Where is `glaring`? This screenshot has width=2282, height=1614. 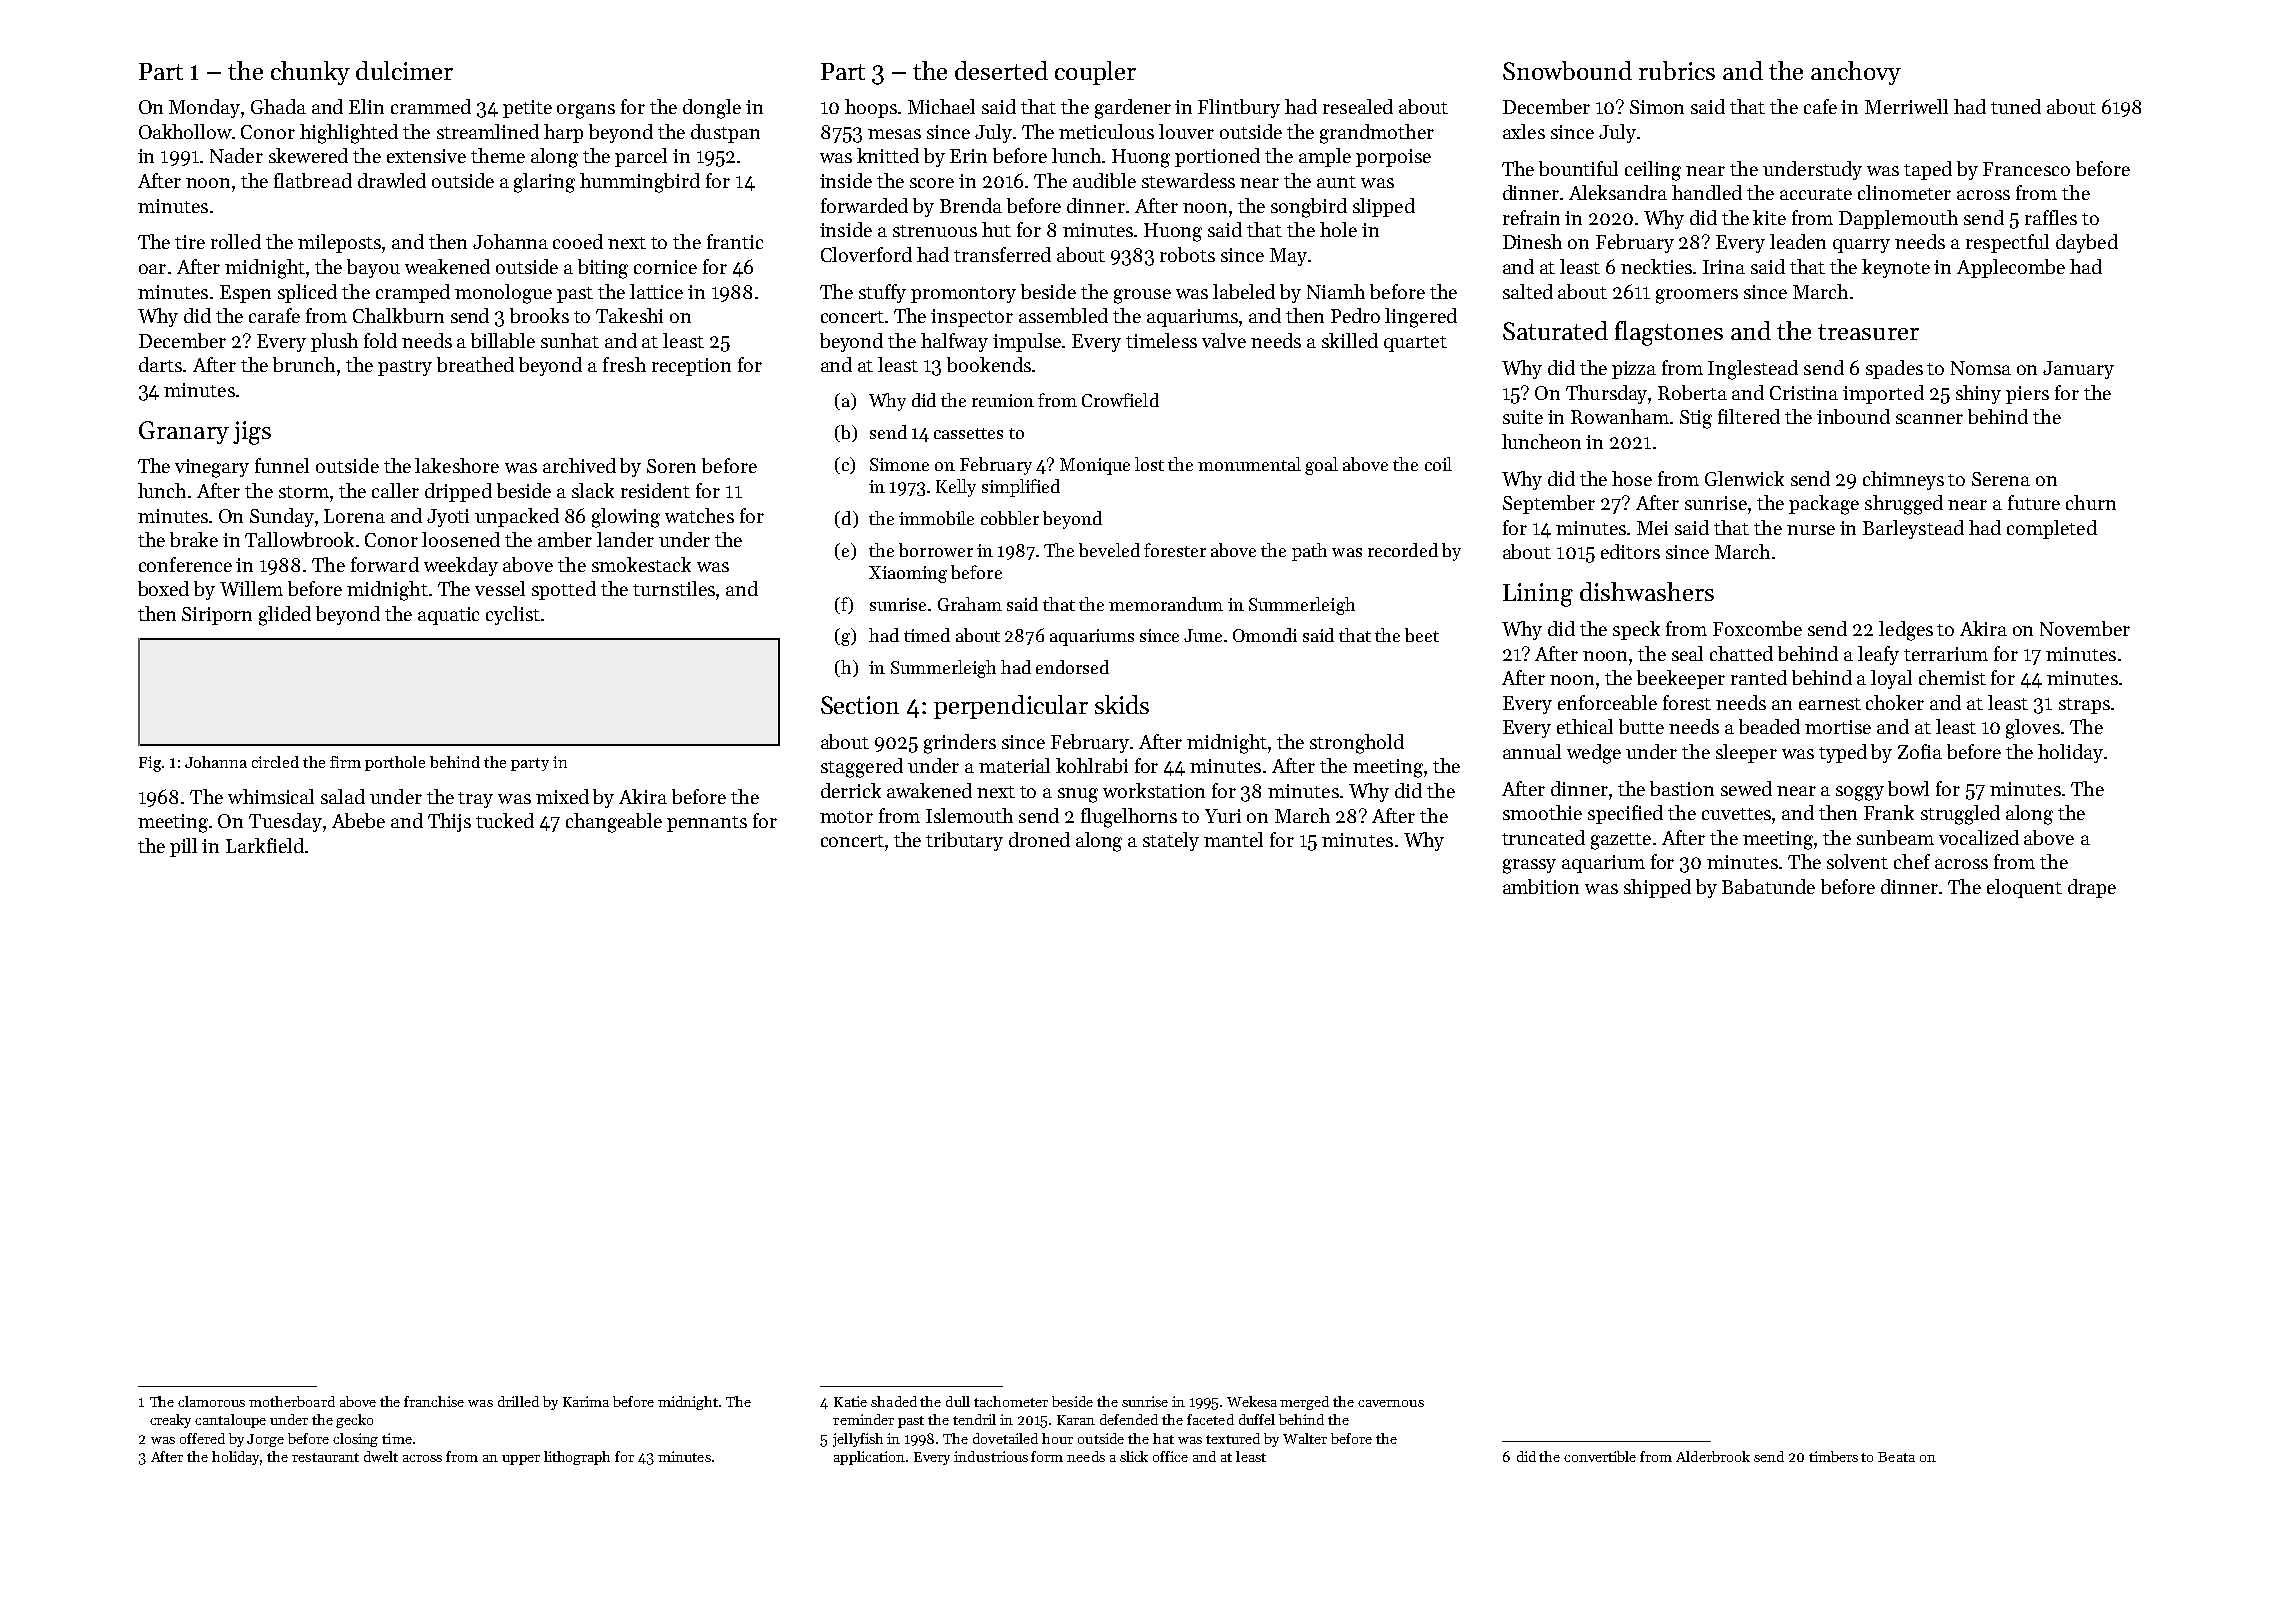
glaring is located at coordinates (544, 183).
